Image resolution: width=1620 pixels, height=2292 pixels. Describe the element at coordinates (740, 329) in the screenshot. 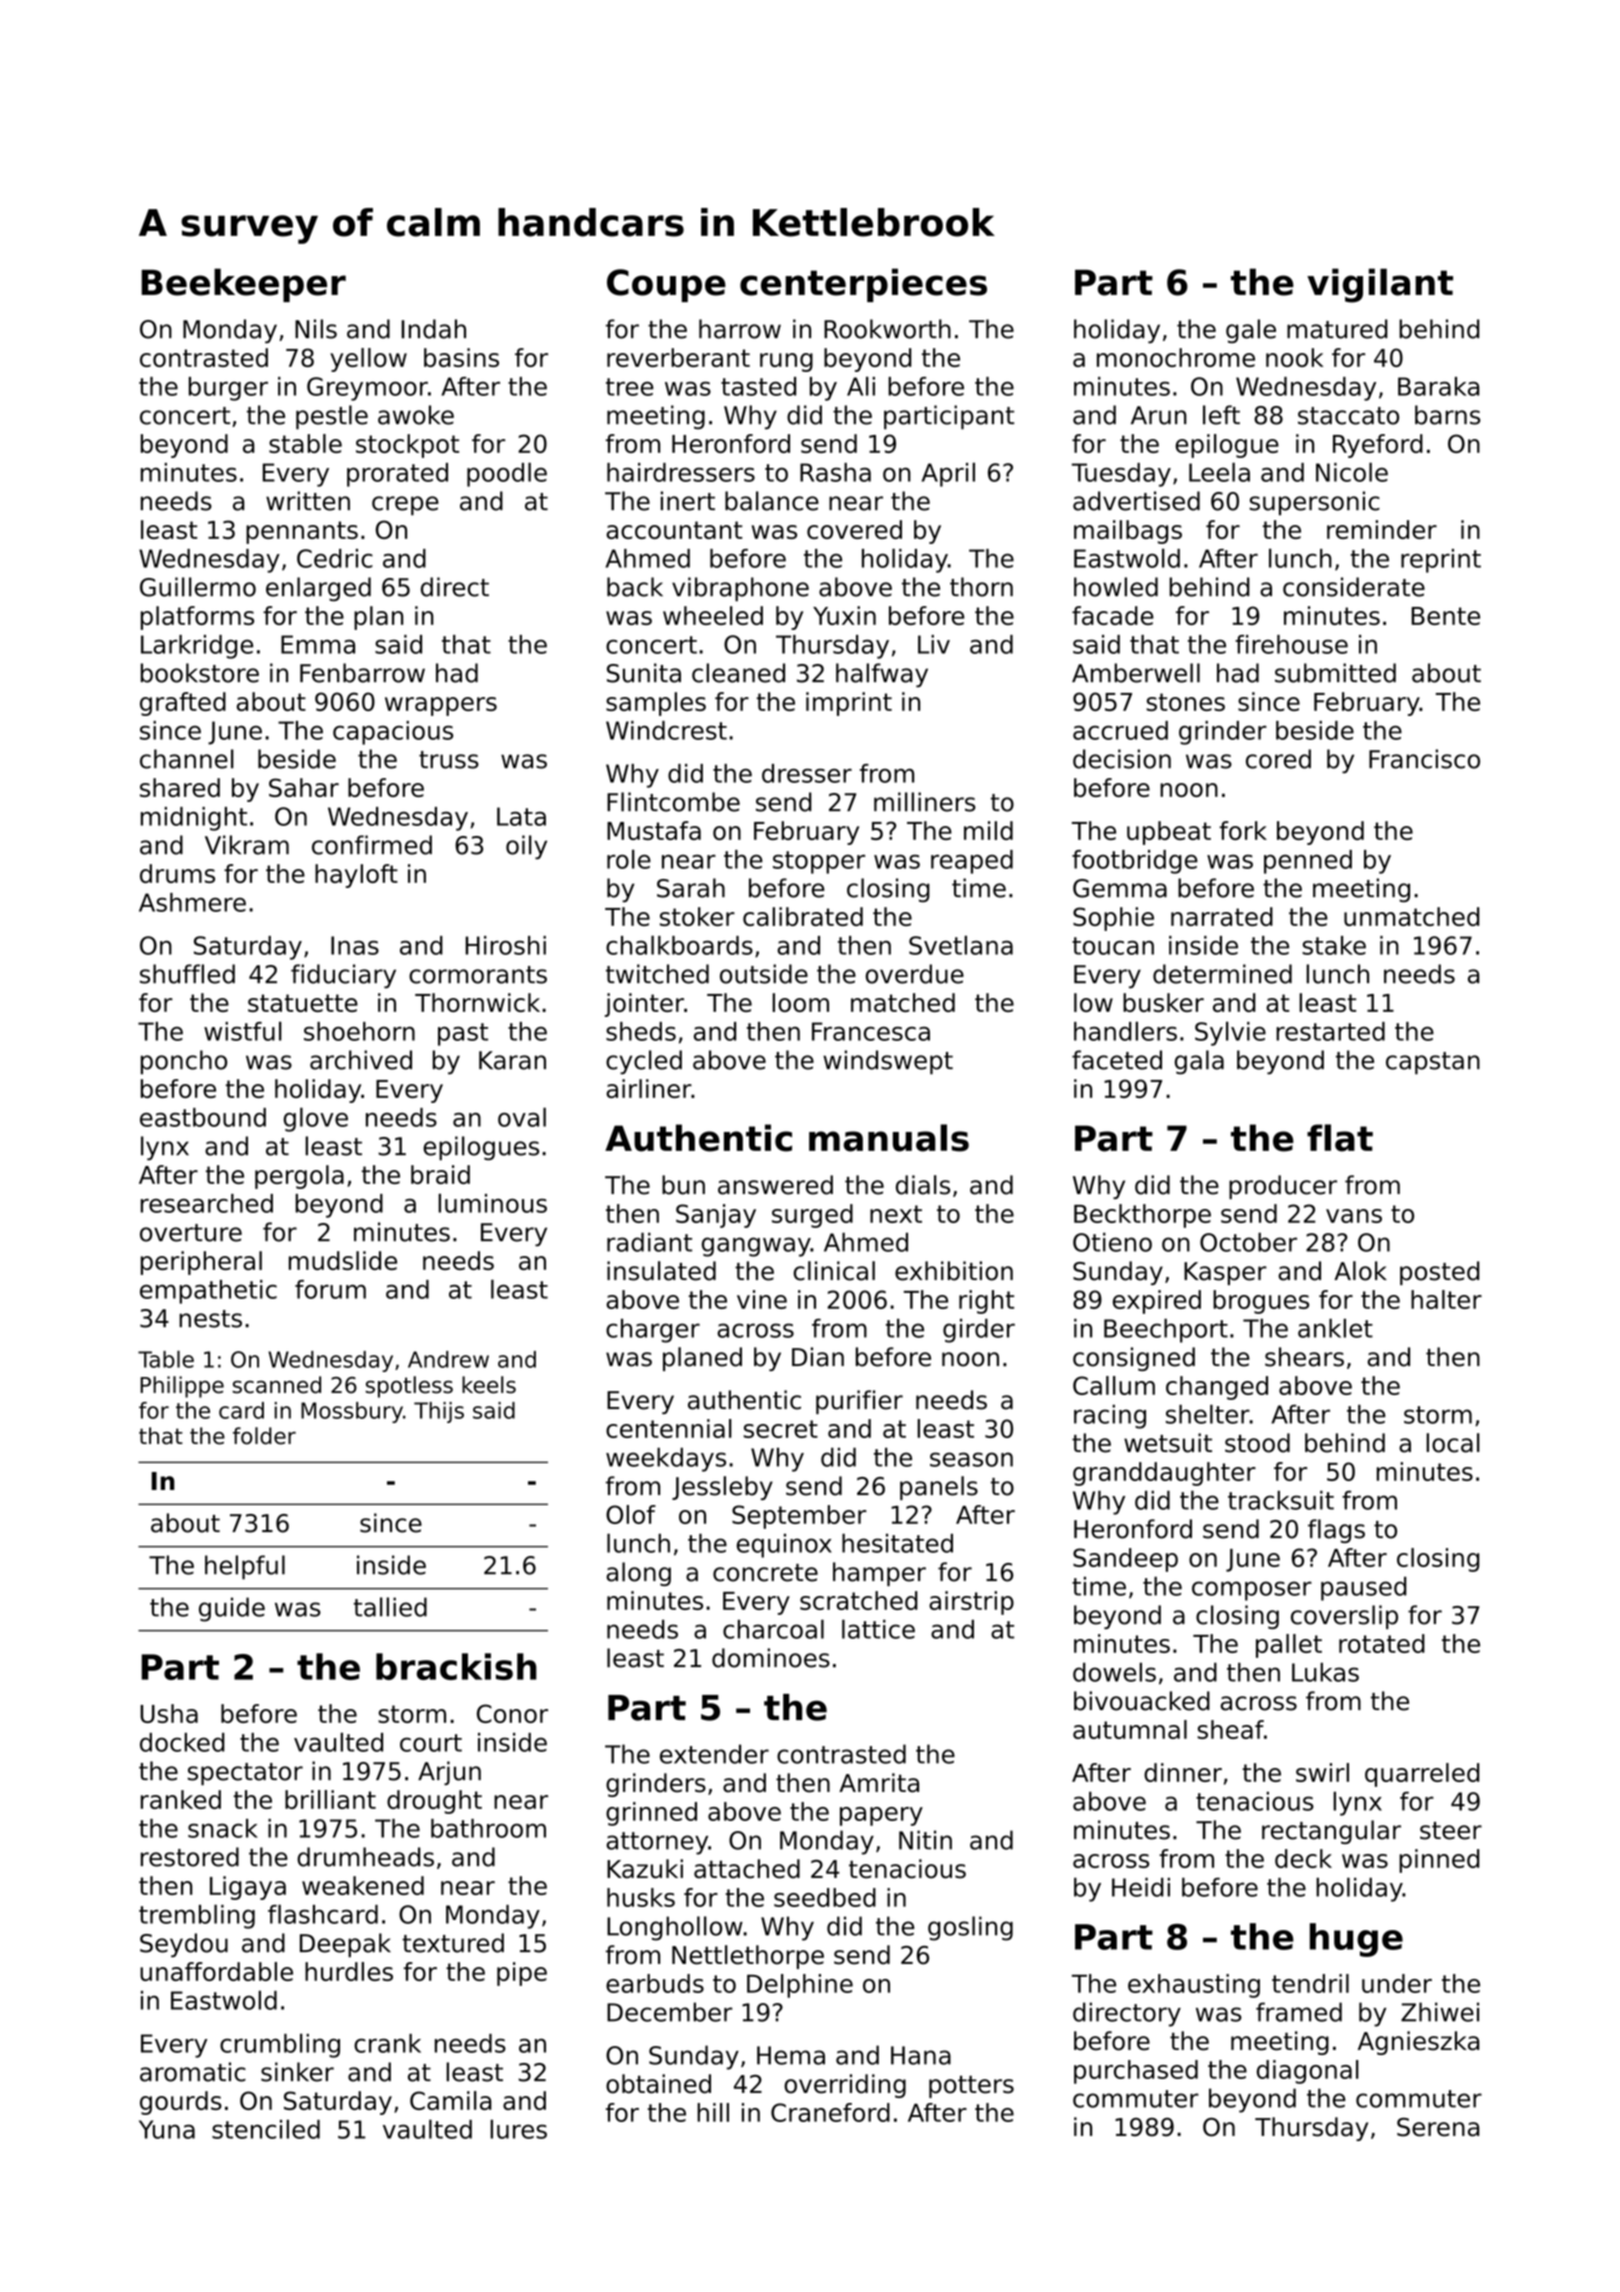

I see `harrow` at that location.
